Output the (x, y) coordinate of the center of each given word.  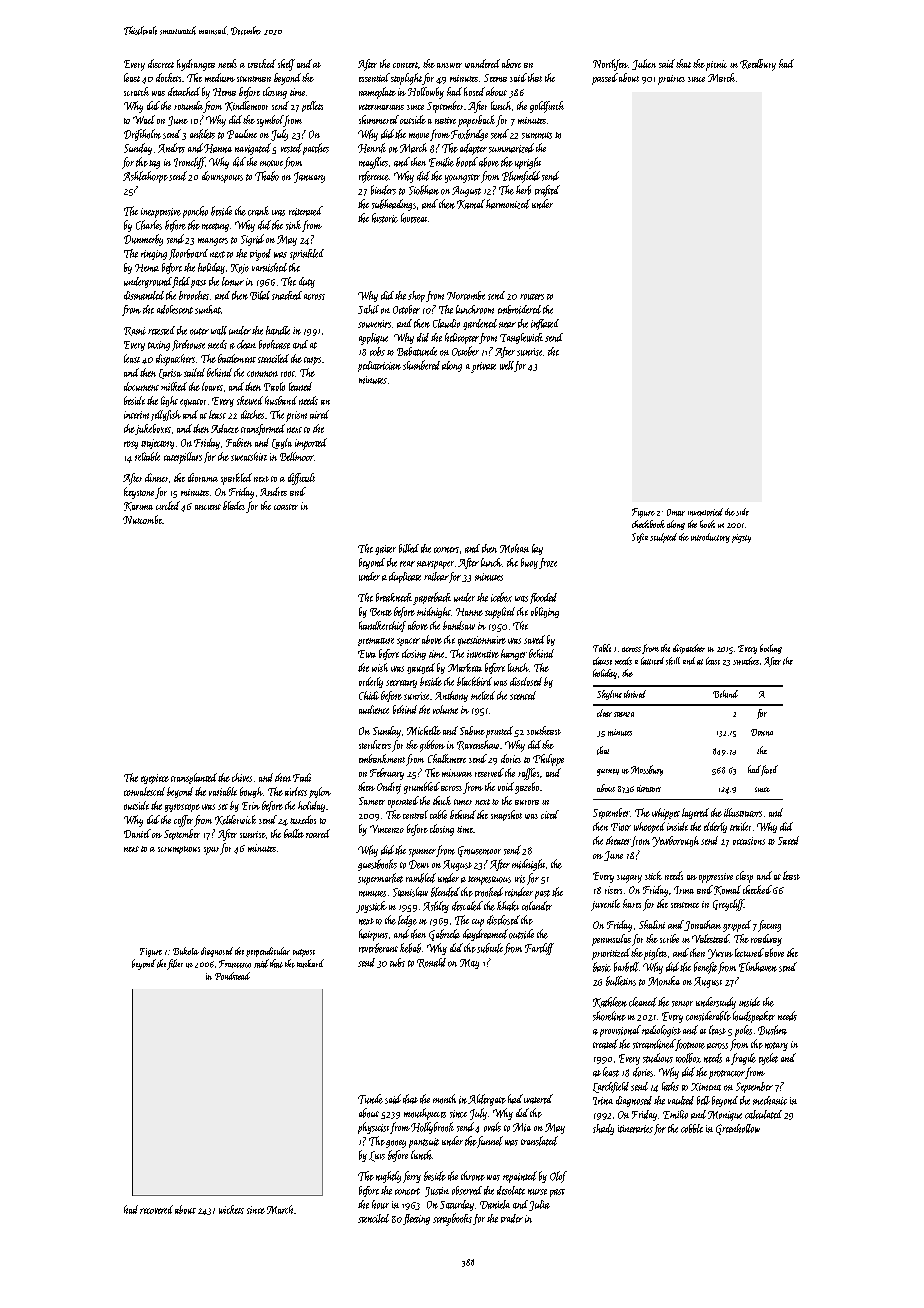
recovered (156, 1209)
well (507, 365)
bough (251, 792)
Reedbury (758, 65)
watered (538, 1099)
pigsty (741, 538)
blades (234, 505)
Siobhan (424, 190)
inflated (545, 324)
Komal (727, 890)
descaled (467, 906)
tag (154, 164)
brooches (194, 295)
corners (446, 550)
